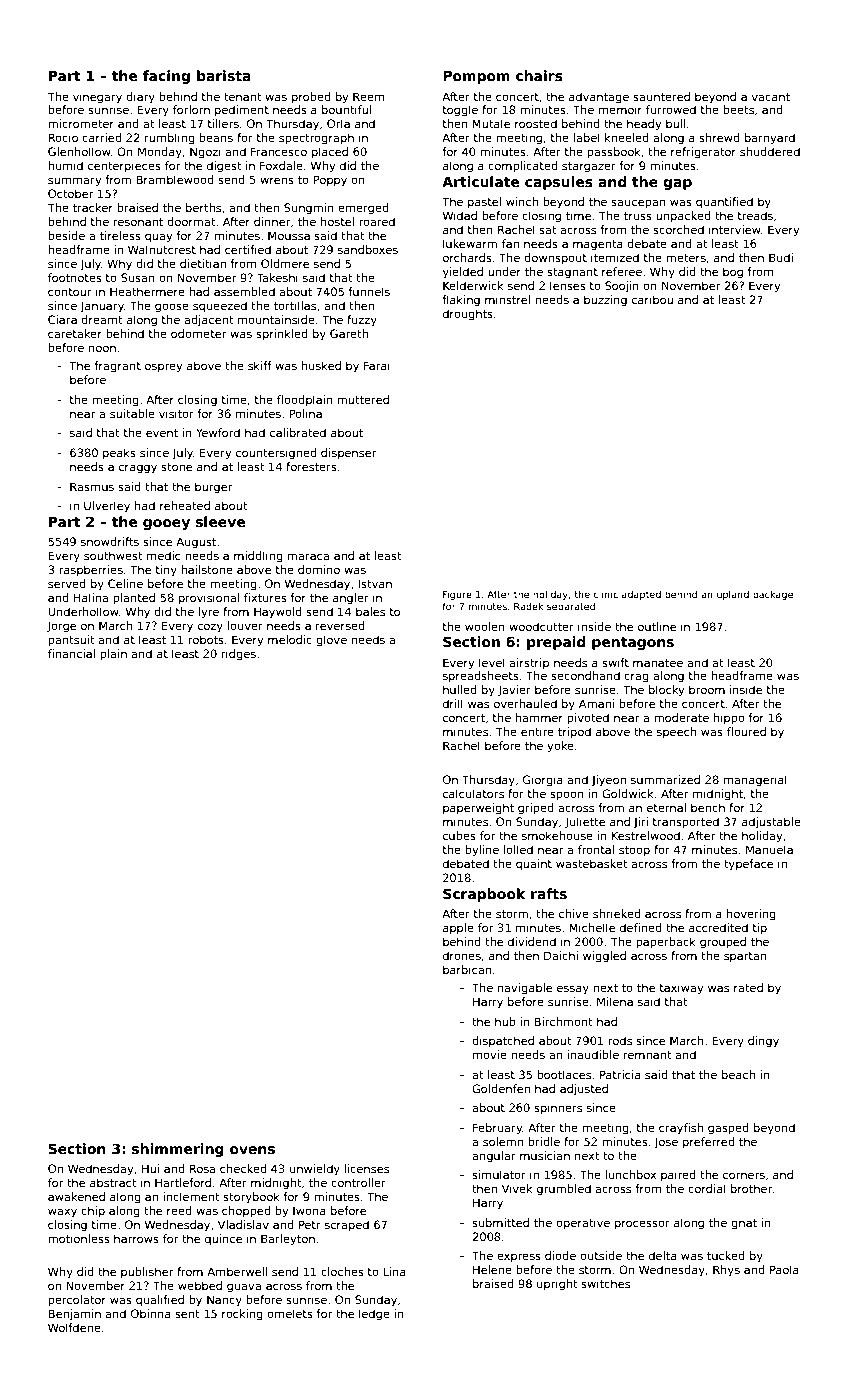 The height and width of the screenshot is (1400, 849). Describe the element at coordinates (543, 781) in the screenshot. I see `Giorgia` at that location.
